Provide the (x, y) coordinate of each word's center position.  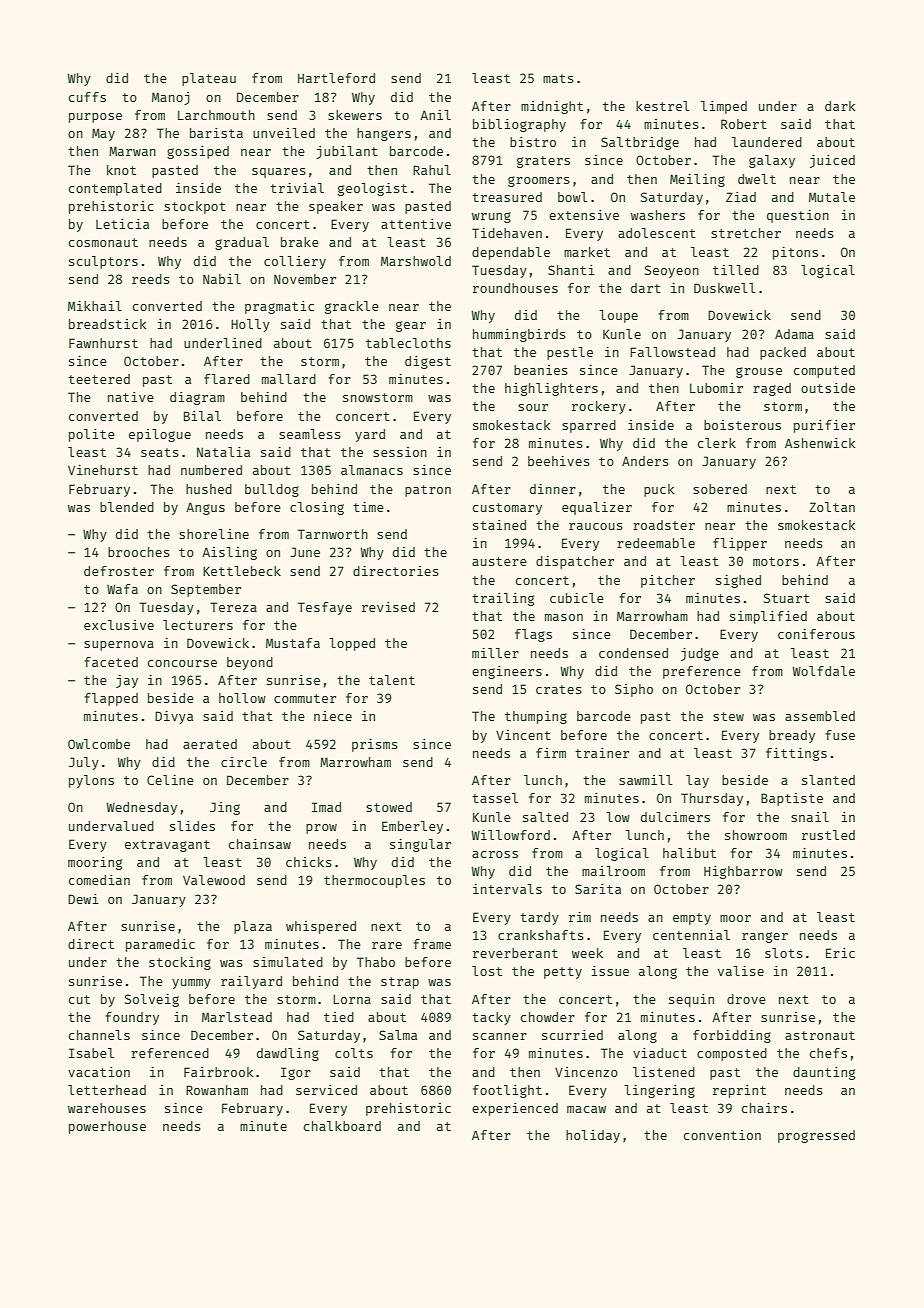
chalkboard (342, 1126)
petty (563, 973)
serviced (326, 1090)
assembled (820, 716)
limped (724, 107)
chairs (764, 1108)
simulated (288, 962)
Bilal (202, 416)
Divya (174, 717)
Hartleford (336, 78)
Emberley (412, 827)
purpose (95, 118)
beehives (559, 461)
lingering (659, 1091)
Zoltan (832, 507)
